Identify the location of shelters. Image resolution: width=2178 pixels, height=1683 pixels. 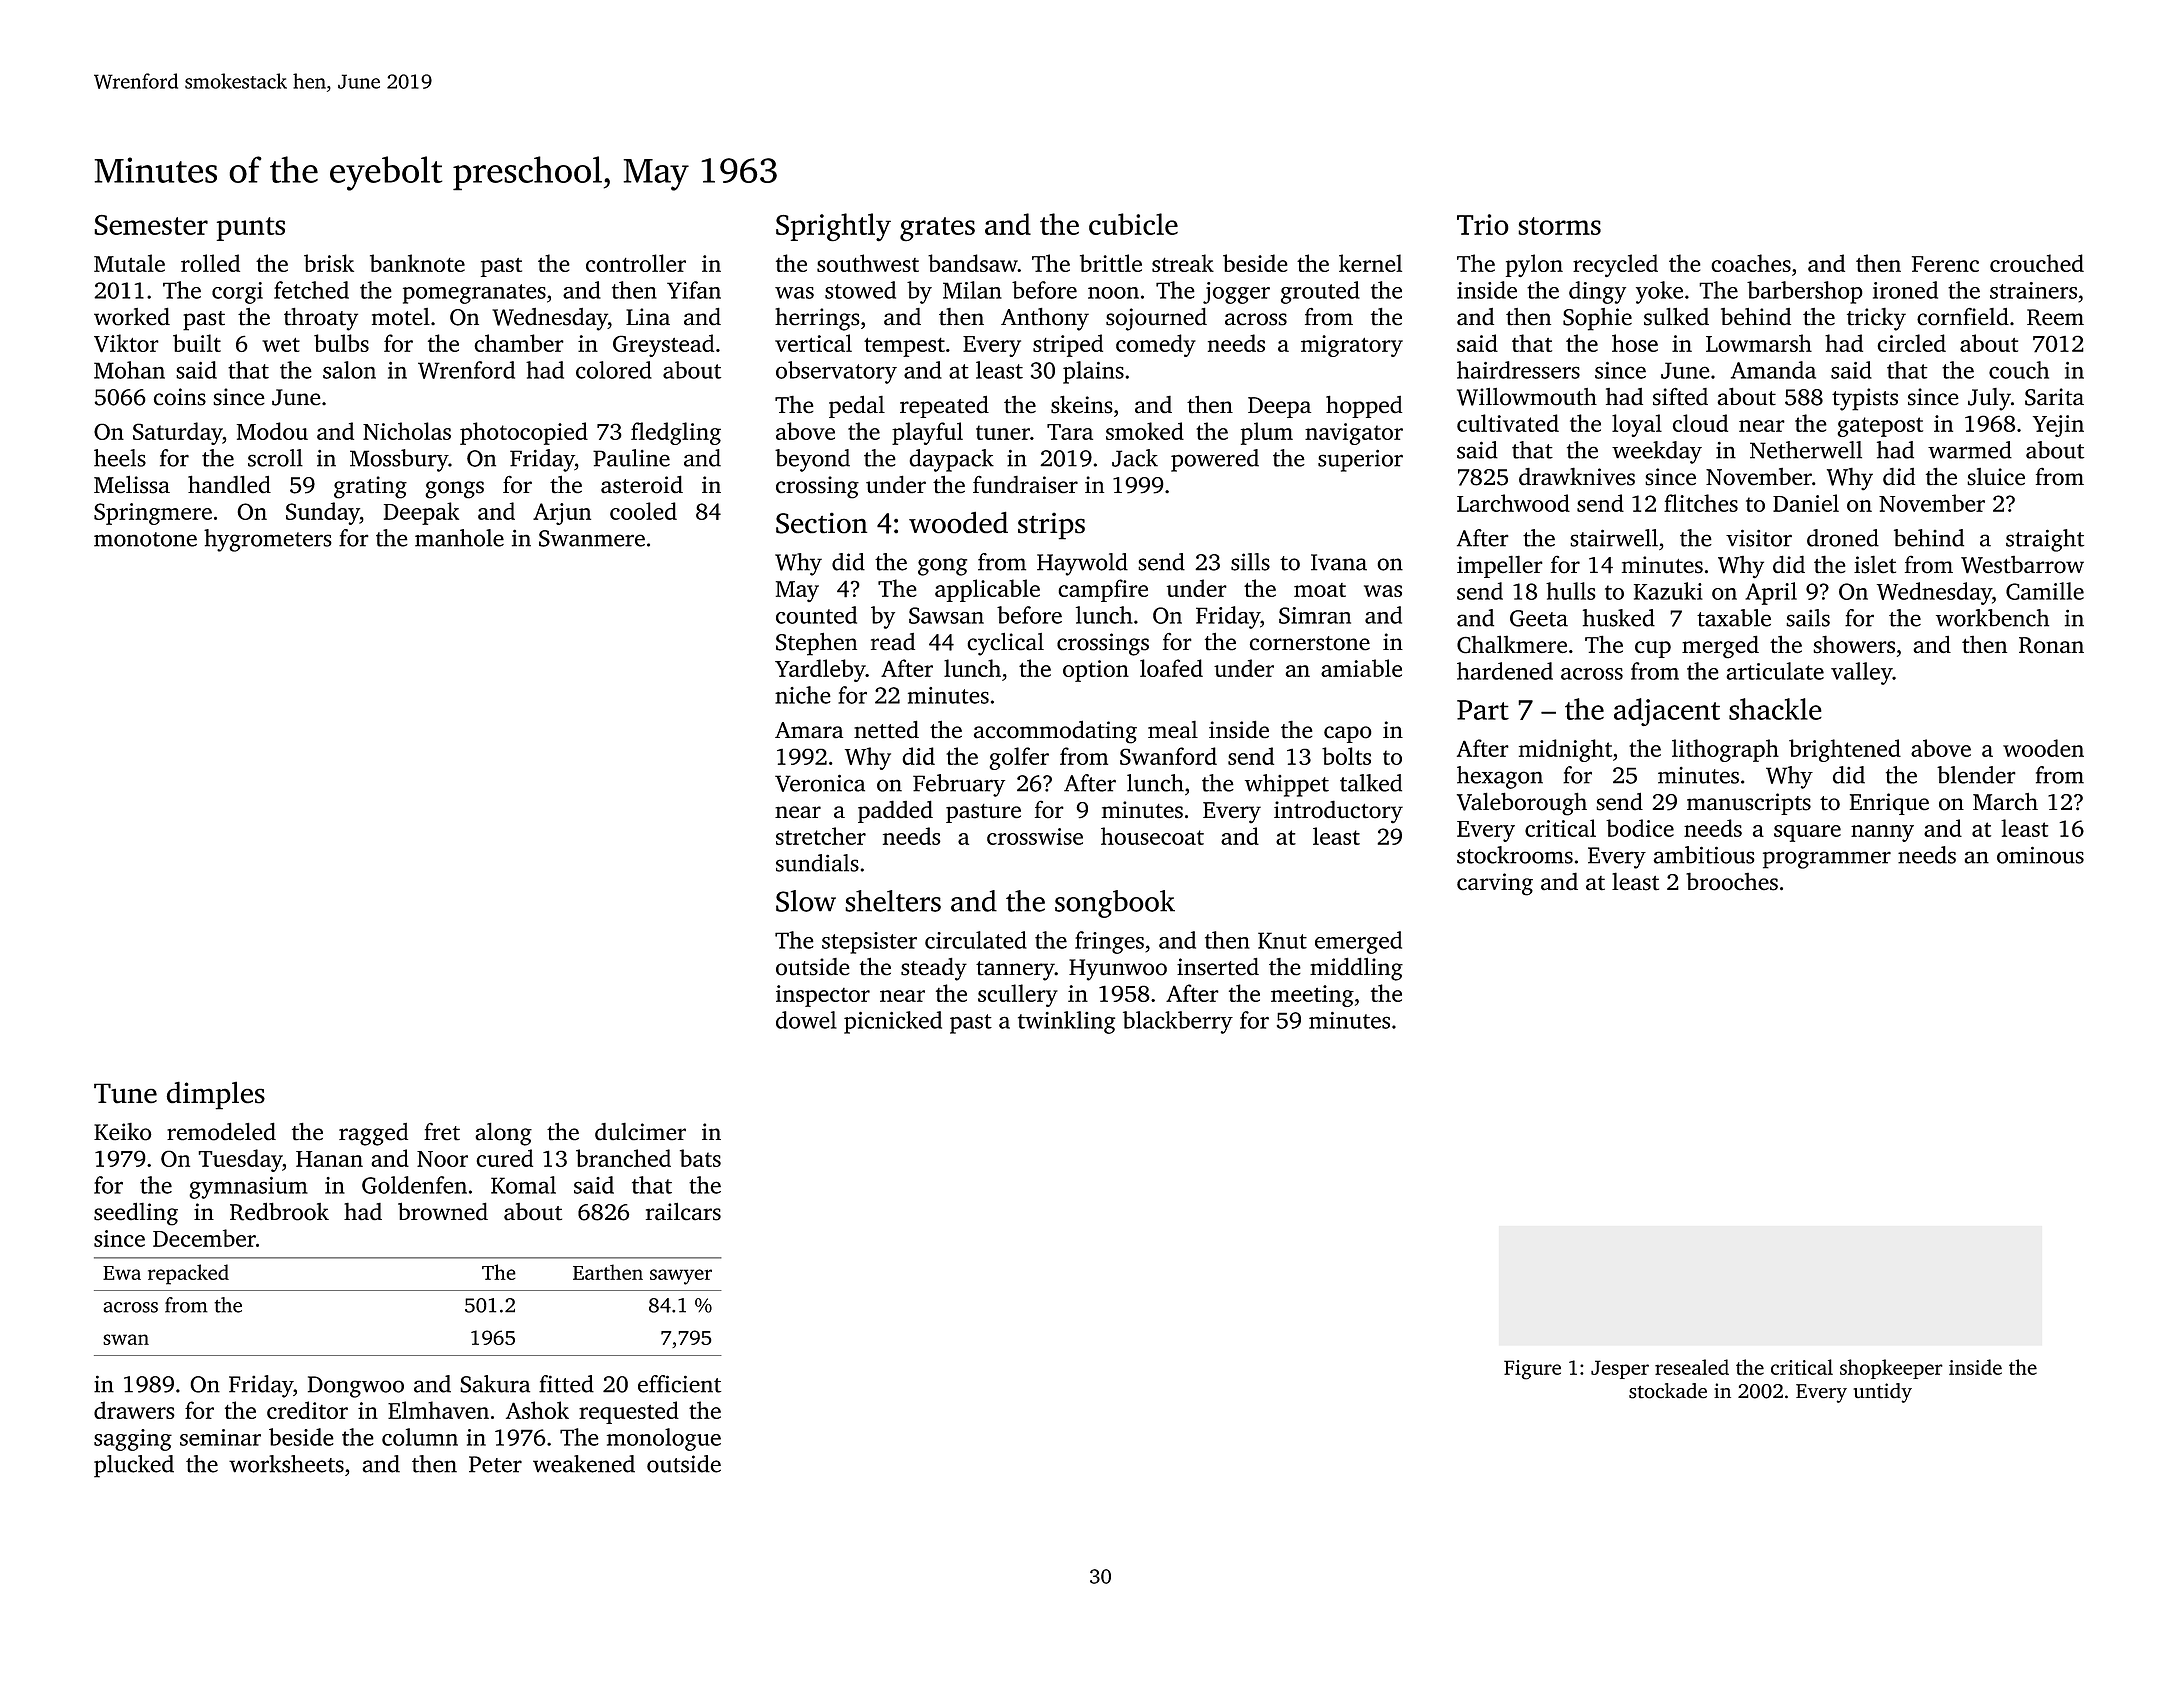
(893, 901).
